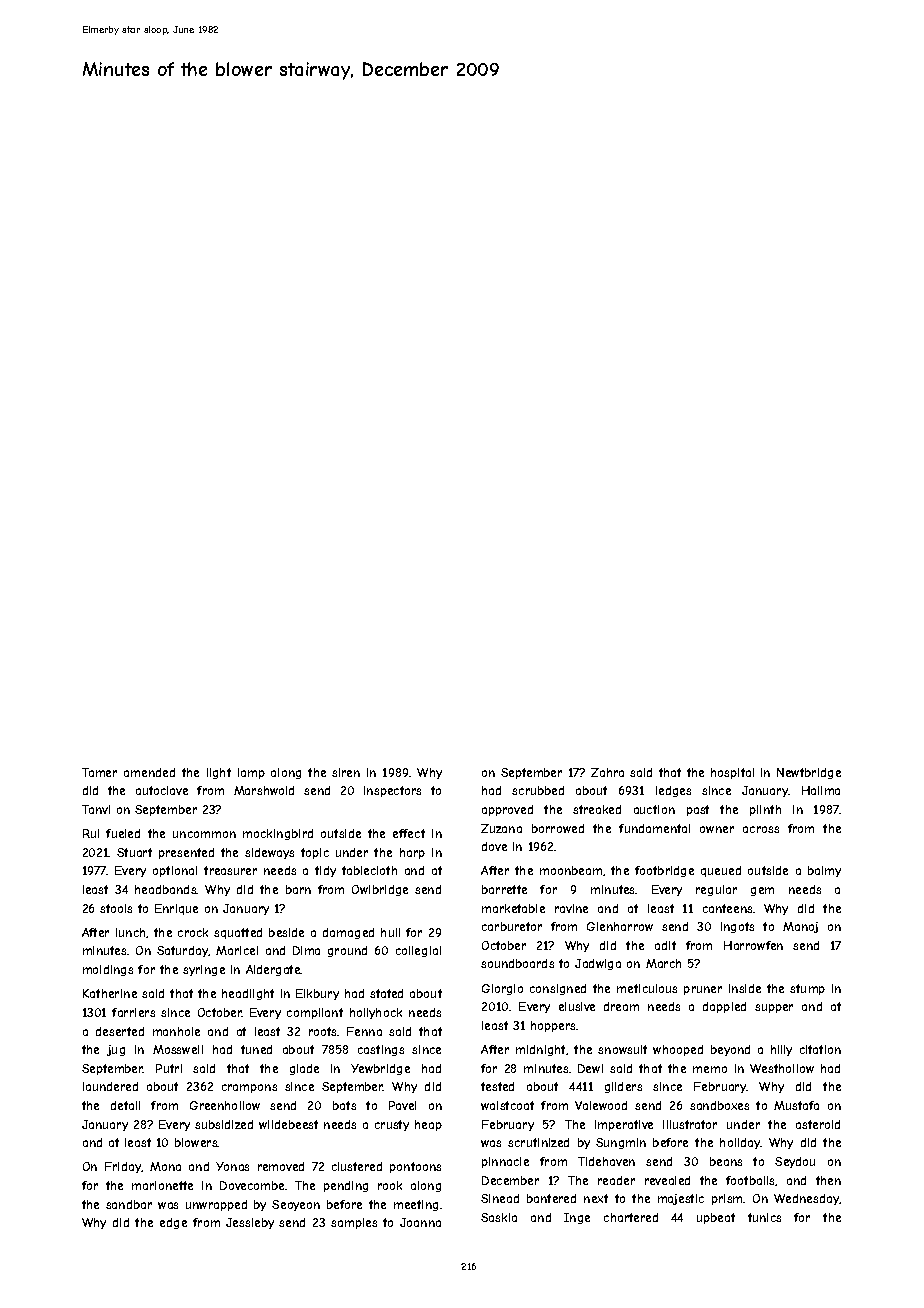 This image has width=924, height=1308. I want to click on lunch, so click(130, 932).
